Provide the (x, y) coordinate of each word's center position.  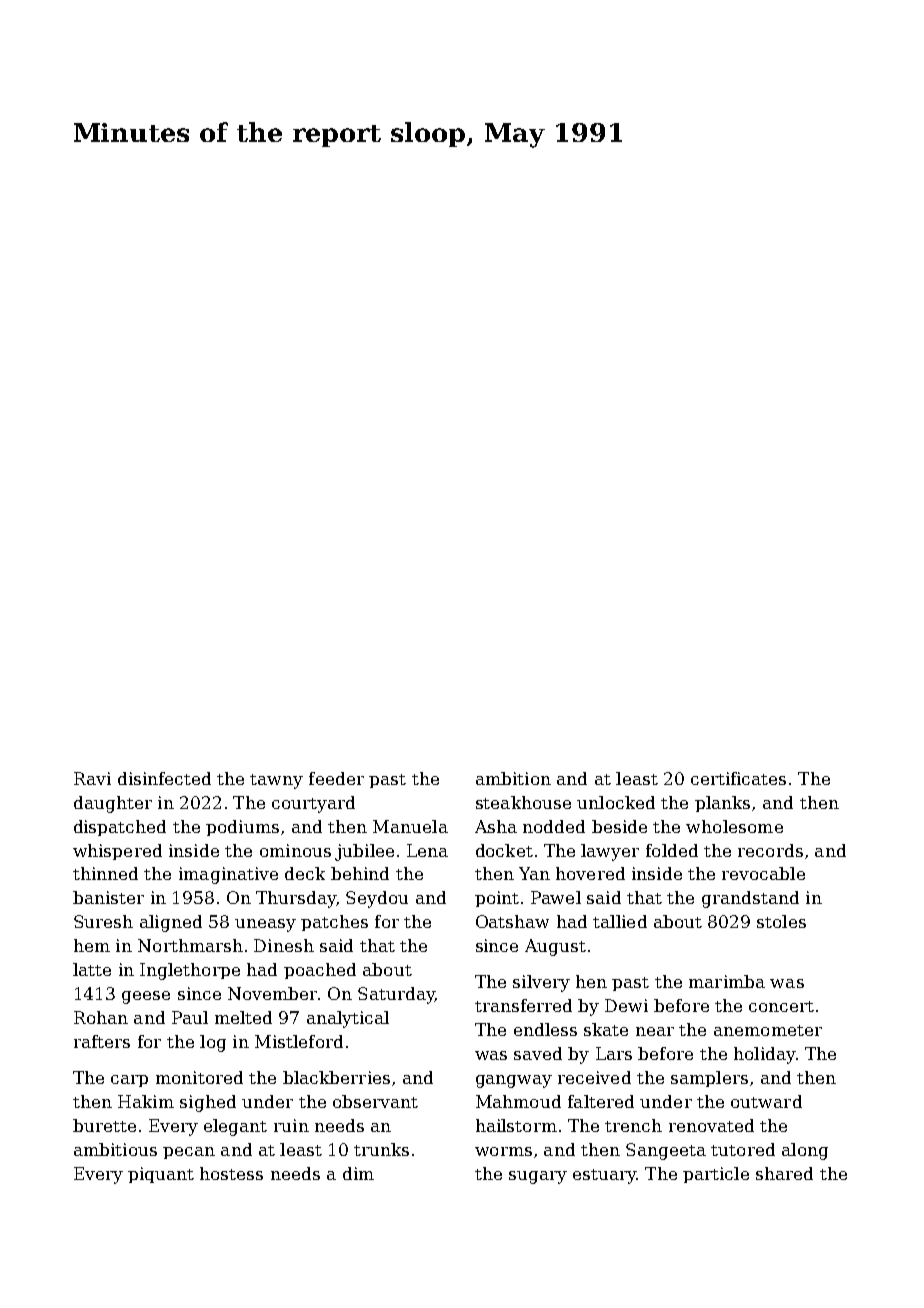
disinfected (164, 778)
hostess (231, 1173)
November (272, 993)
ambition (513, 778)
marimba (727, 981)
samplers (709, 1079)
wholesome (734, 826)
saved (538, 1053)
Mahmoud (518, 1101)
